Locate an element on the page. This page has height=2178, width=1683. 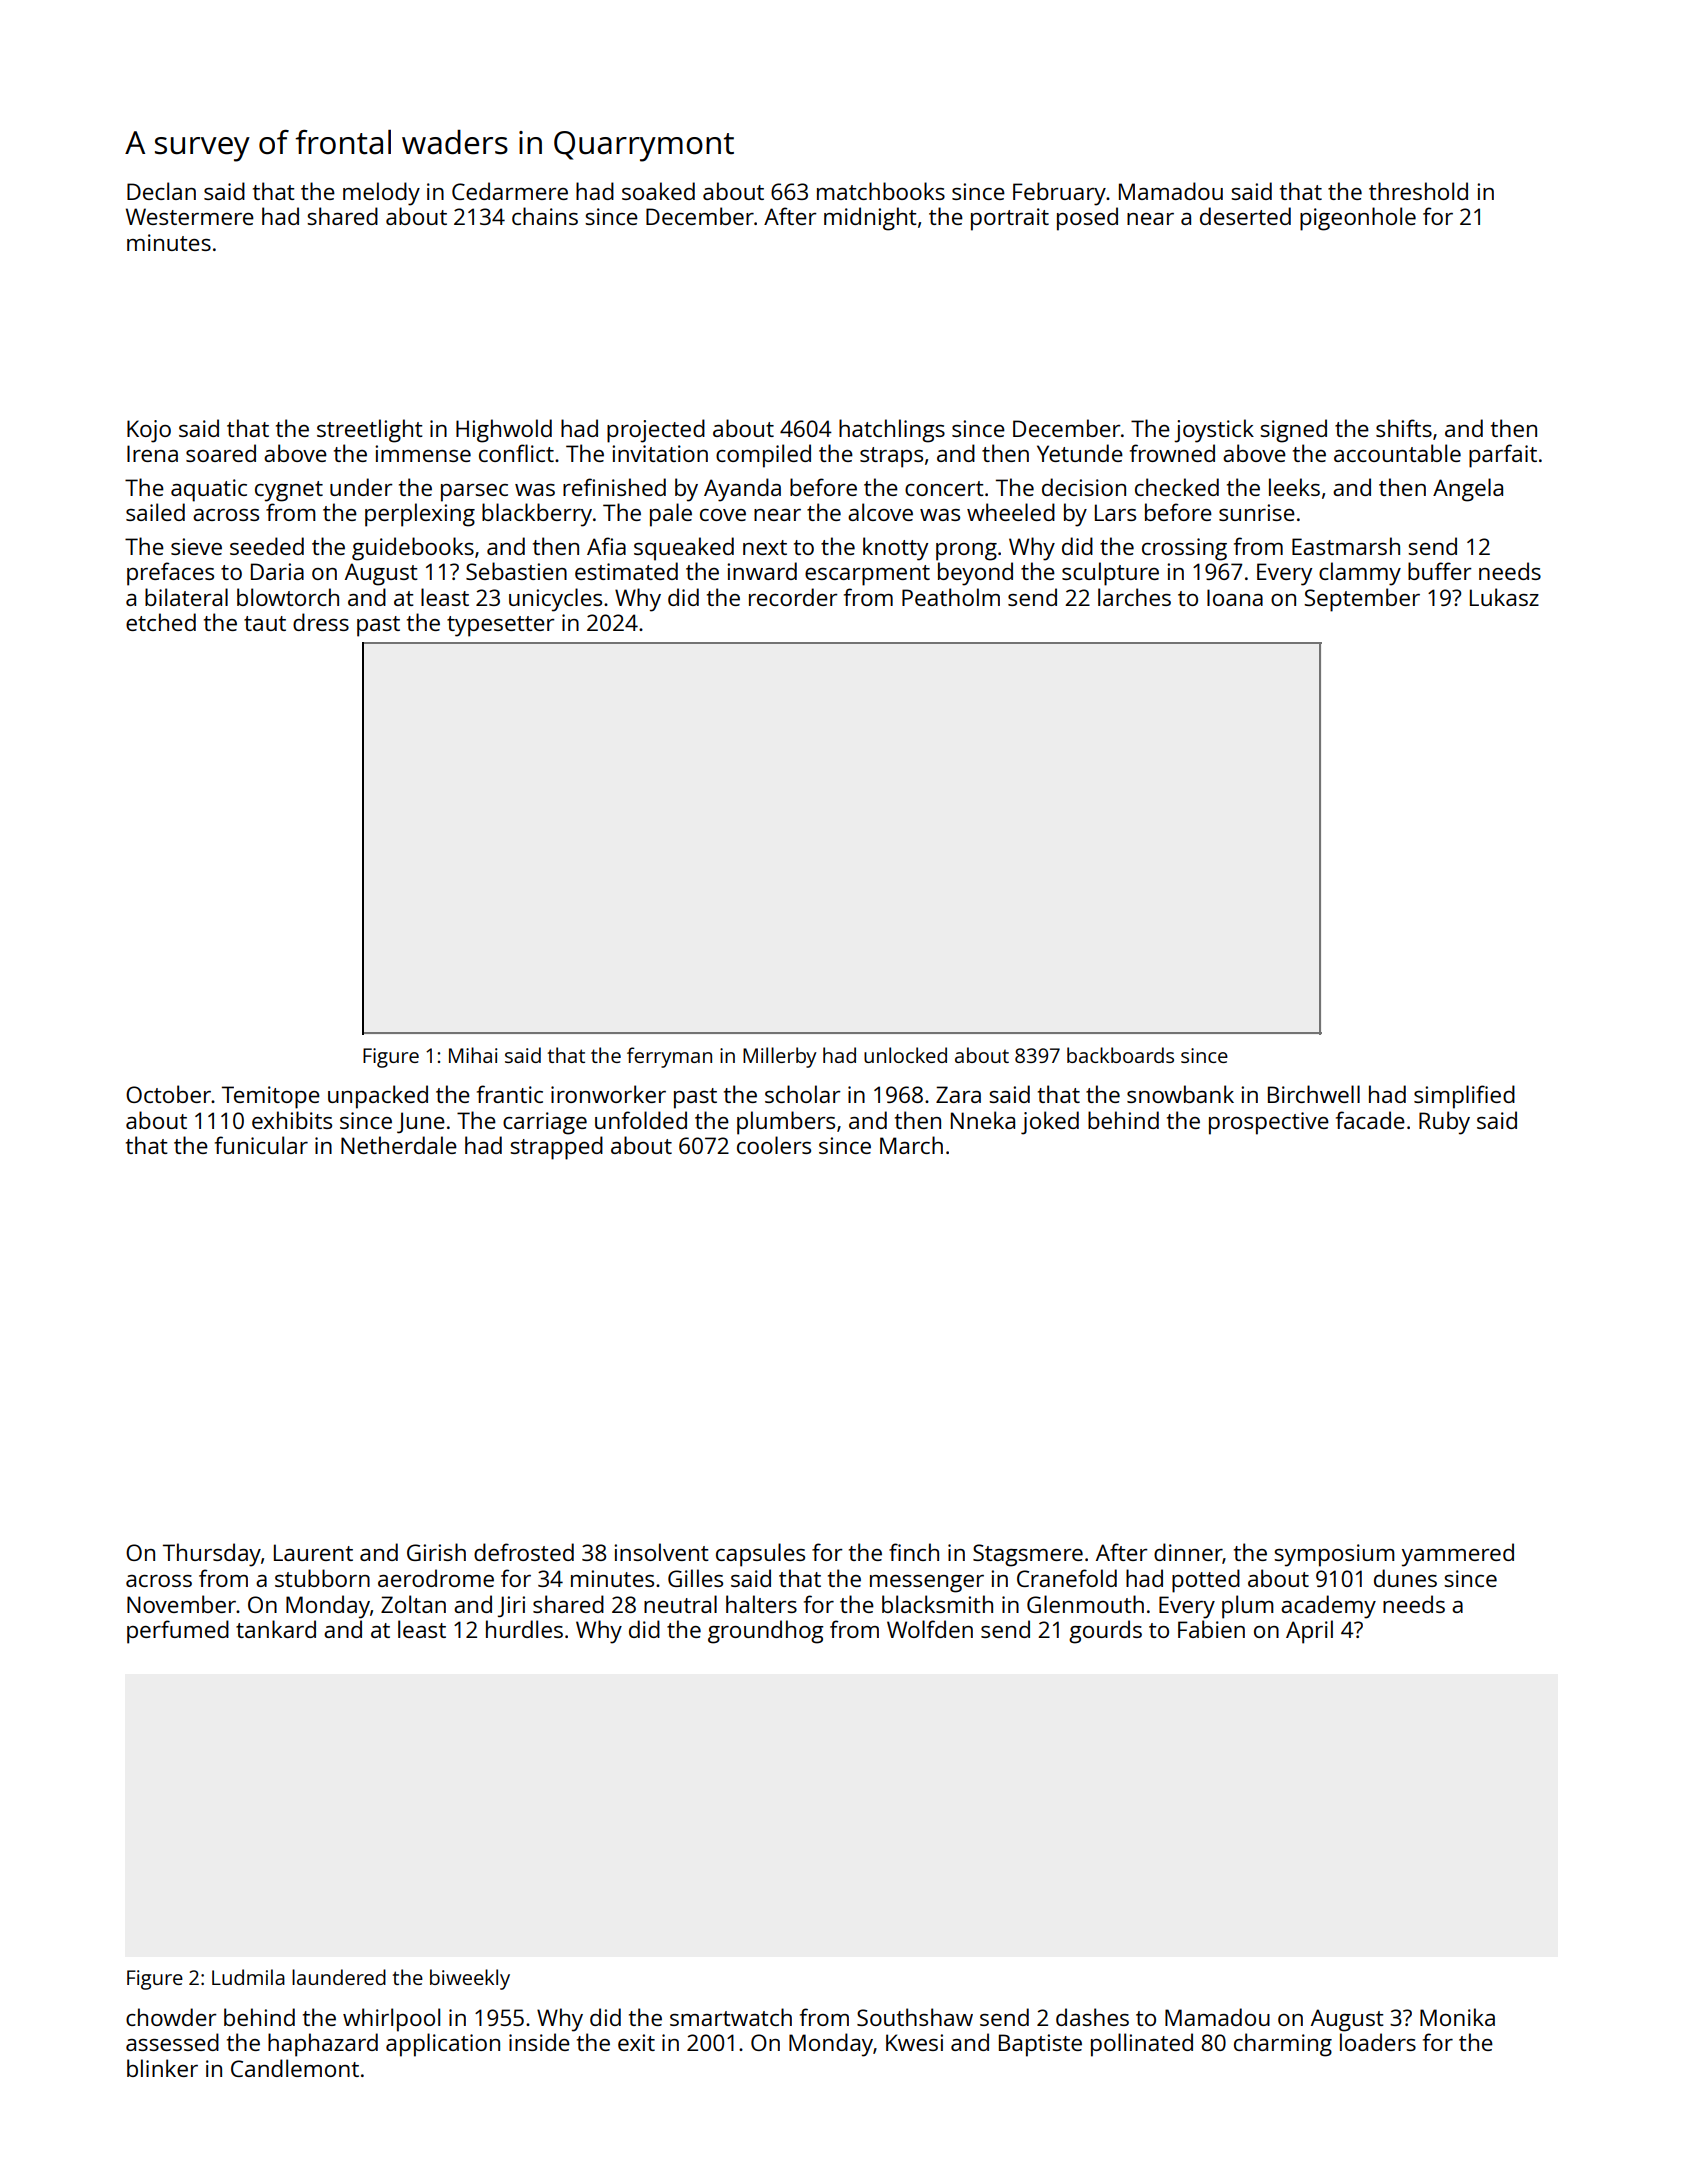
melody is located at coordinates (381, 194).
